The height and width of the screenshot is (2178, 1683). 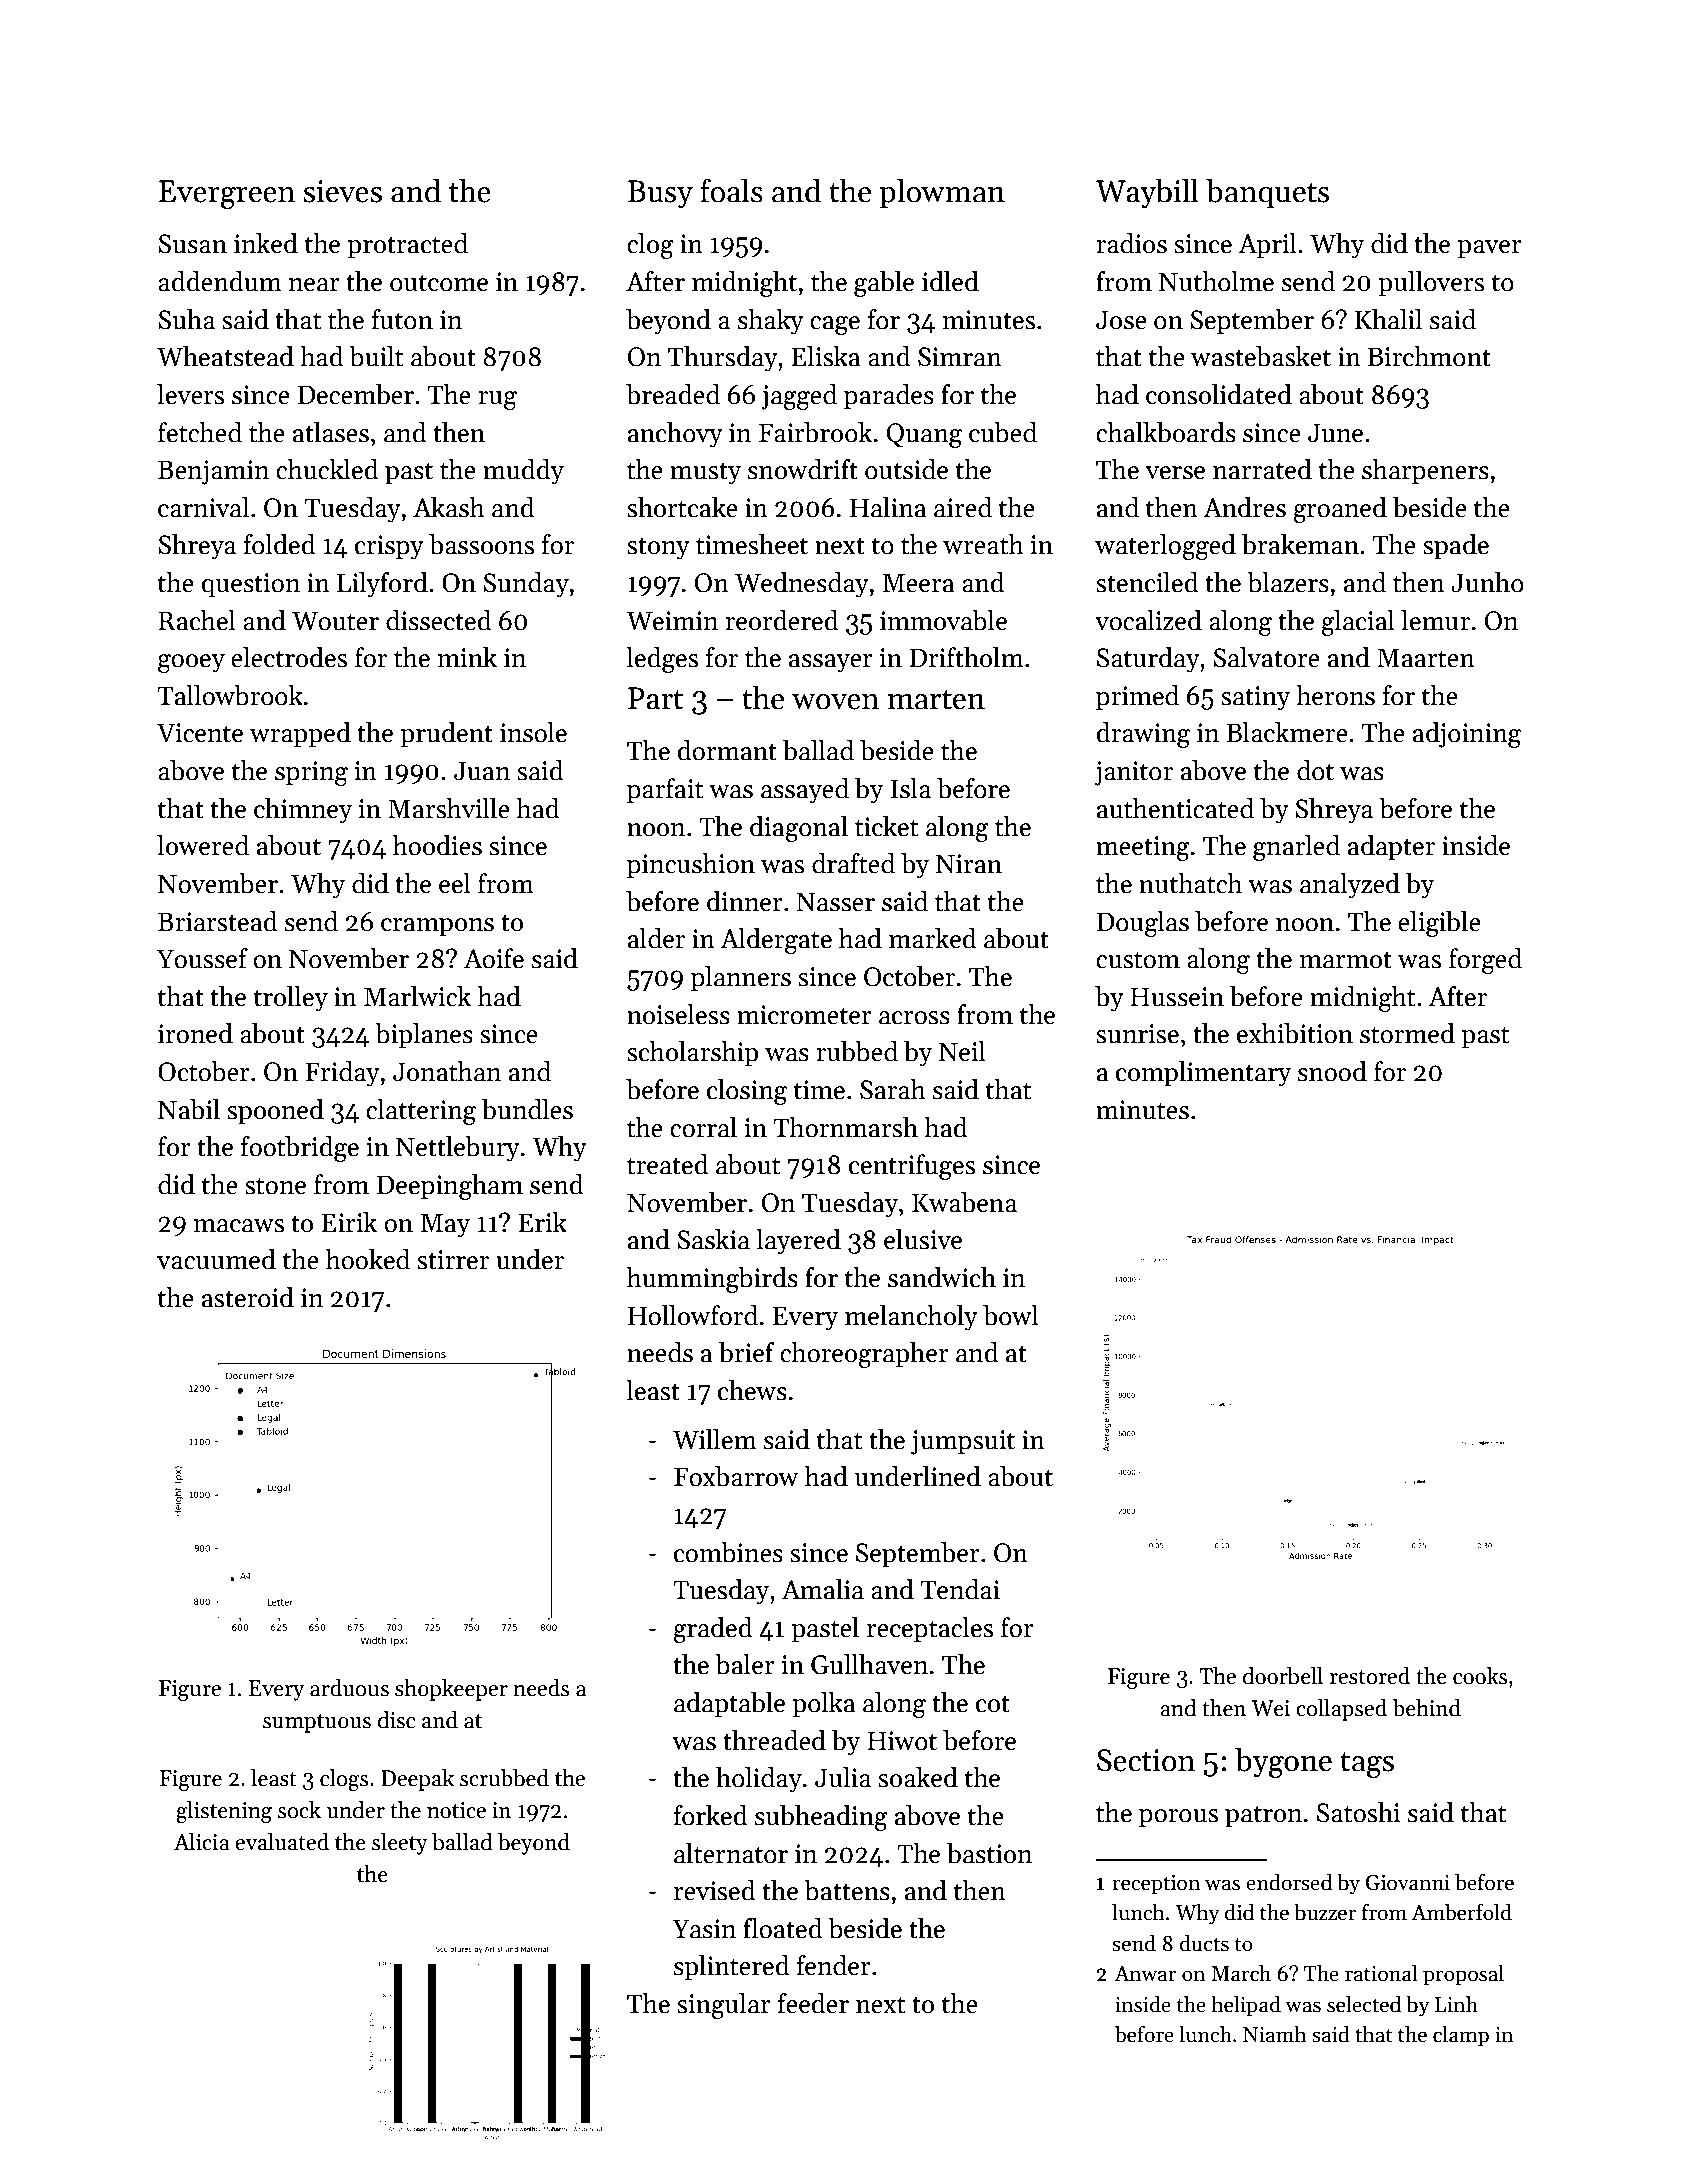 I want to click on Alicia, so click(x=202, y=1842).
